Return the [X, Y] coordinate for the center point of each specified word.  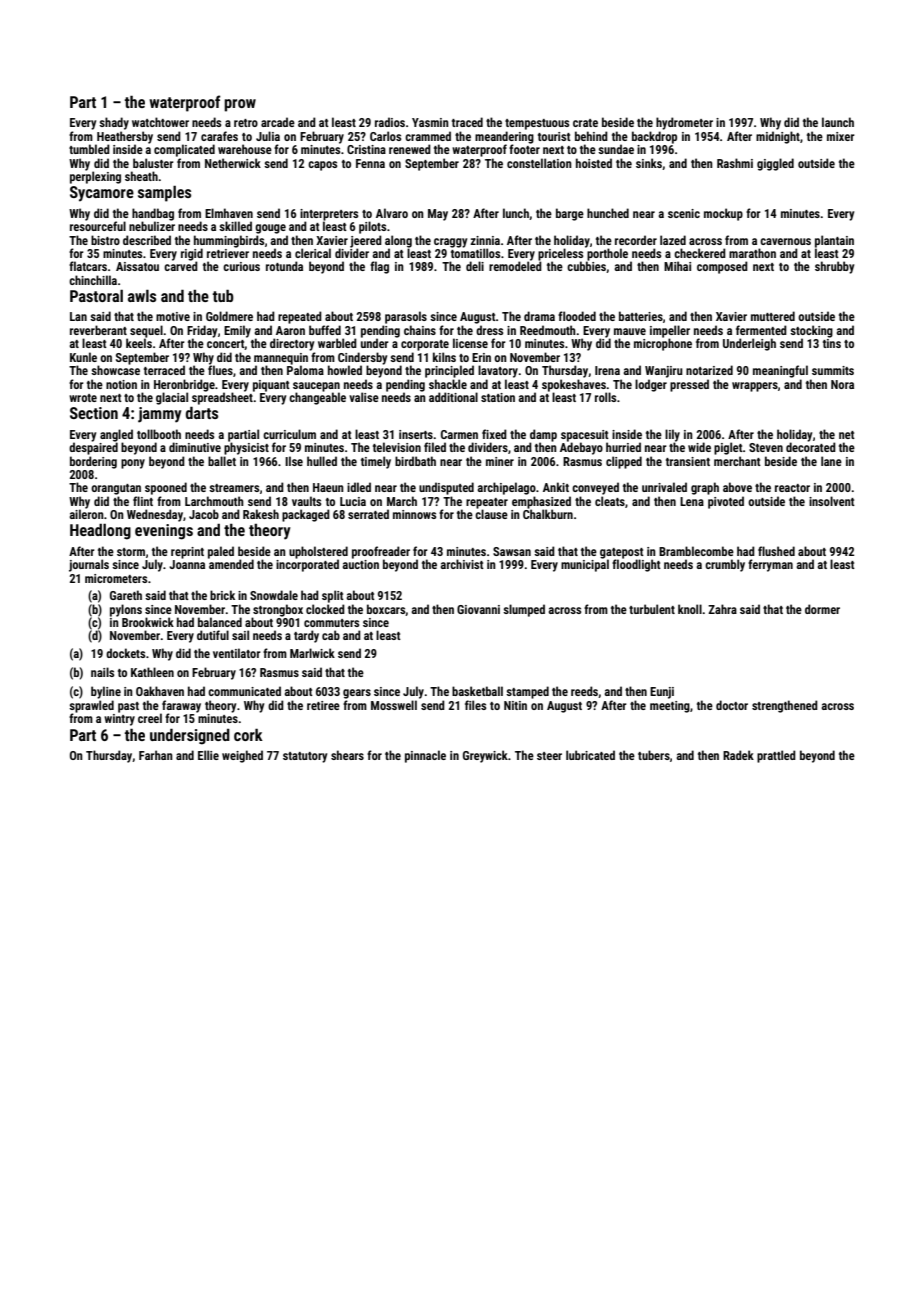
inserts [416, 434]
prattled [776, 756]
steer [549, 756]
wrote [83, 398]
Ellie [208, 755]
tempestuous [537, 124]
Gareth [126, 595]
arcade [278, 122]
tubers [654, 755]
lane [831, 461]
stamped [527, 692]
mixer [841, 136]
